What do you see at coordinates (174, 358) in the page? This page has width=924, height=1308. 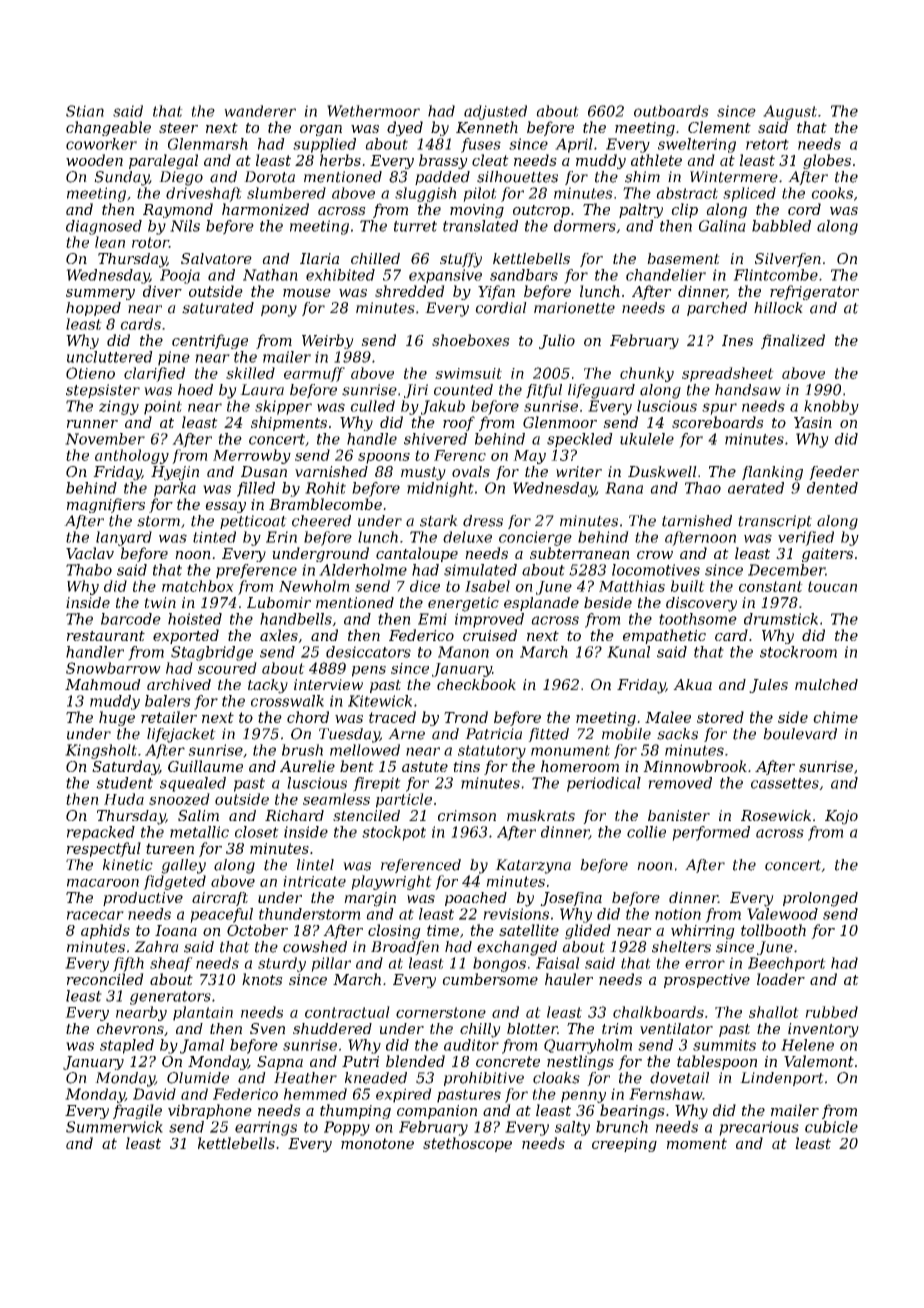 I see `pine` at bounding box center [174, 358].
